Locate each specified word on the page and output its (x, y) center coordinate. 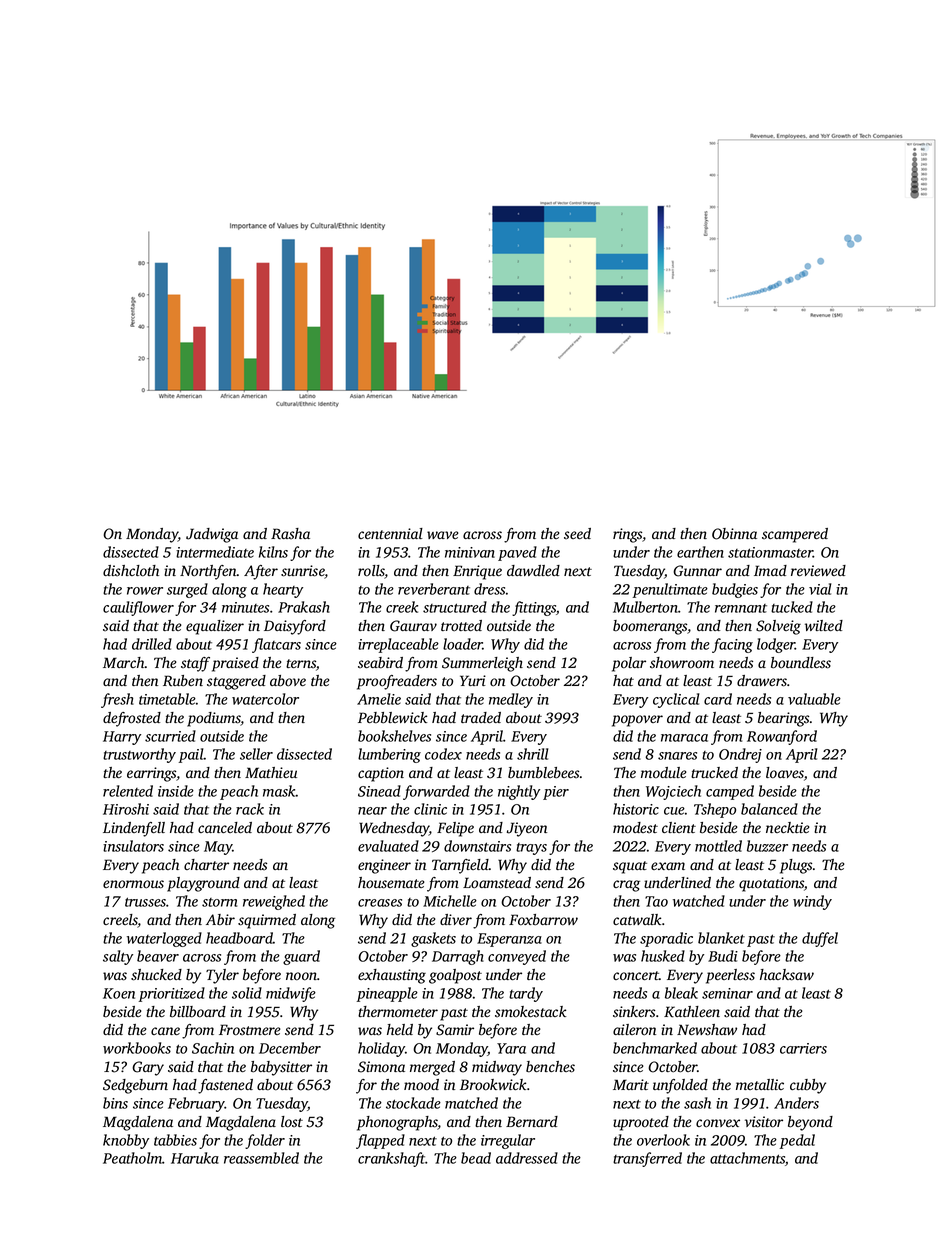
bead (476, 1158)
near (372, 811)
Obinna (734, 534)
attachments (747, 1158)
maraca (684, 738)
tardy (526, 994)
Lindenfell (134, 829)
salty (118, 957)
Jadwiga (212, 535)
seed (577, 533)
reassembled (261, 1158)
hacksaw (787, 975)
